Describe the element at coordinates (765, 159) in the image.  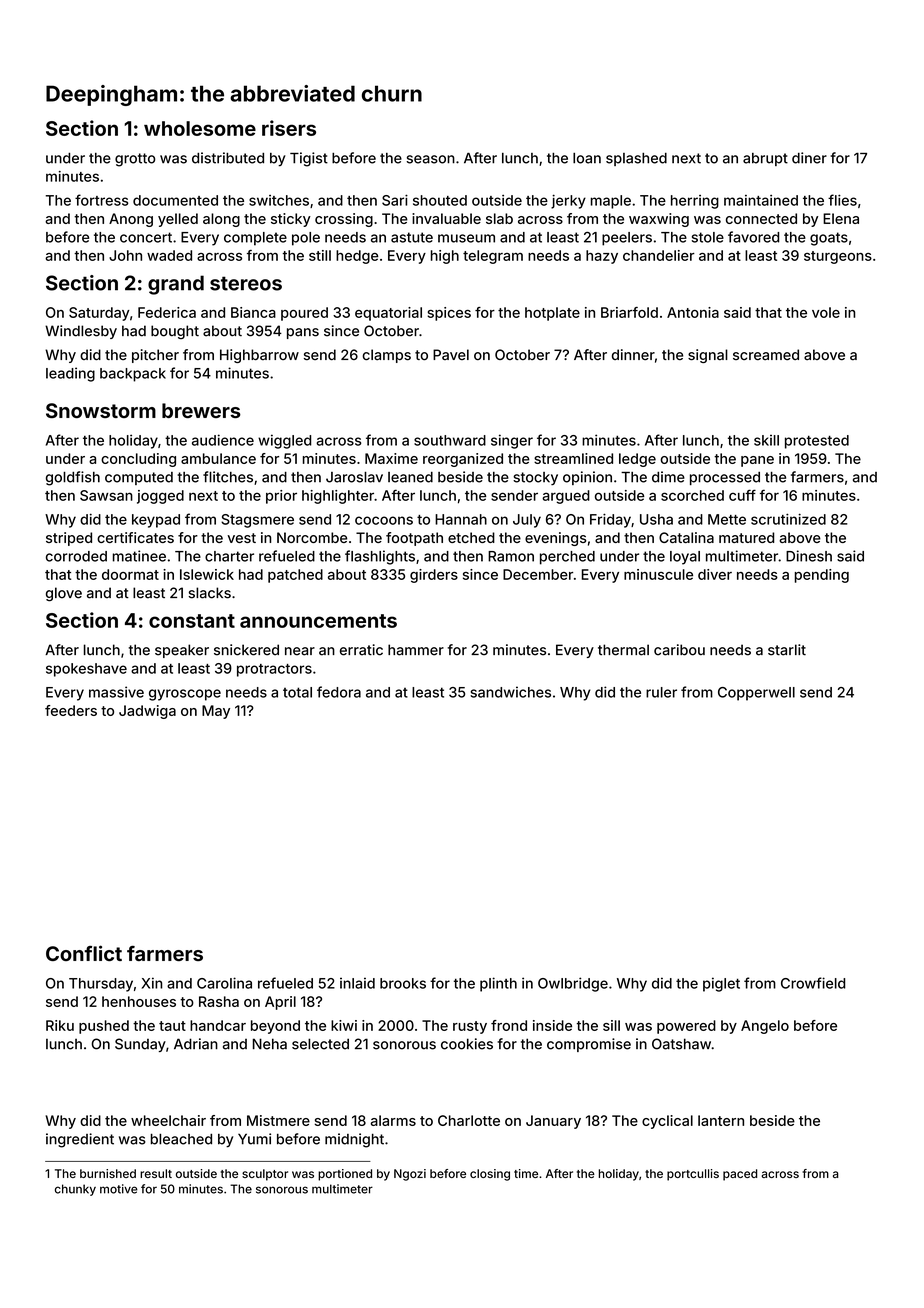
I see `abrupt` at that location.
